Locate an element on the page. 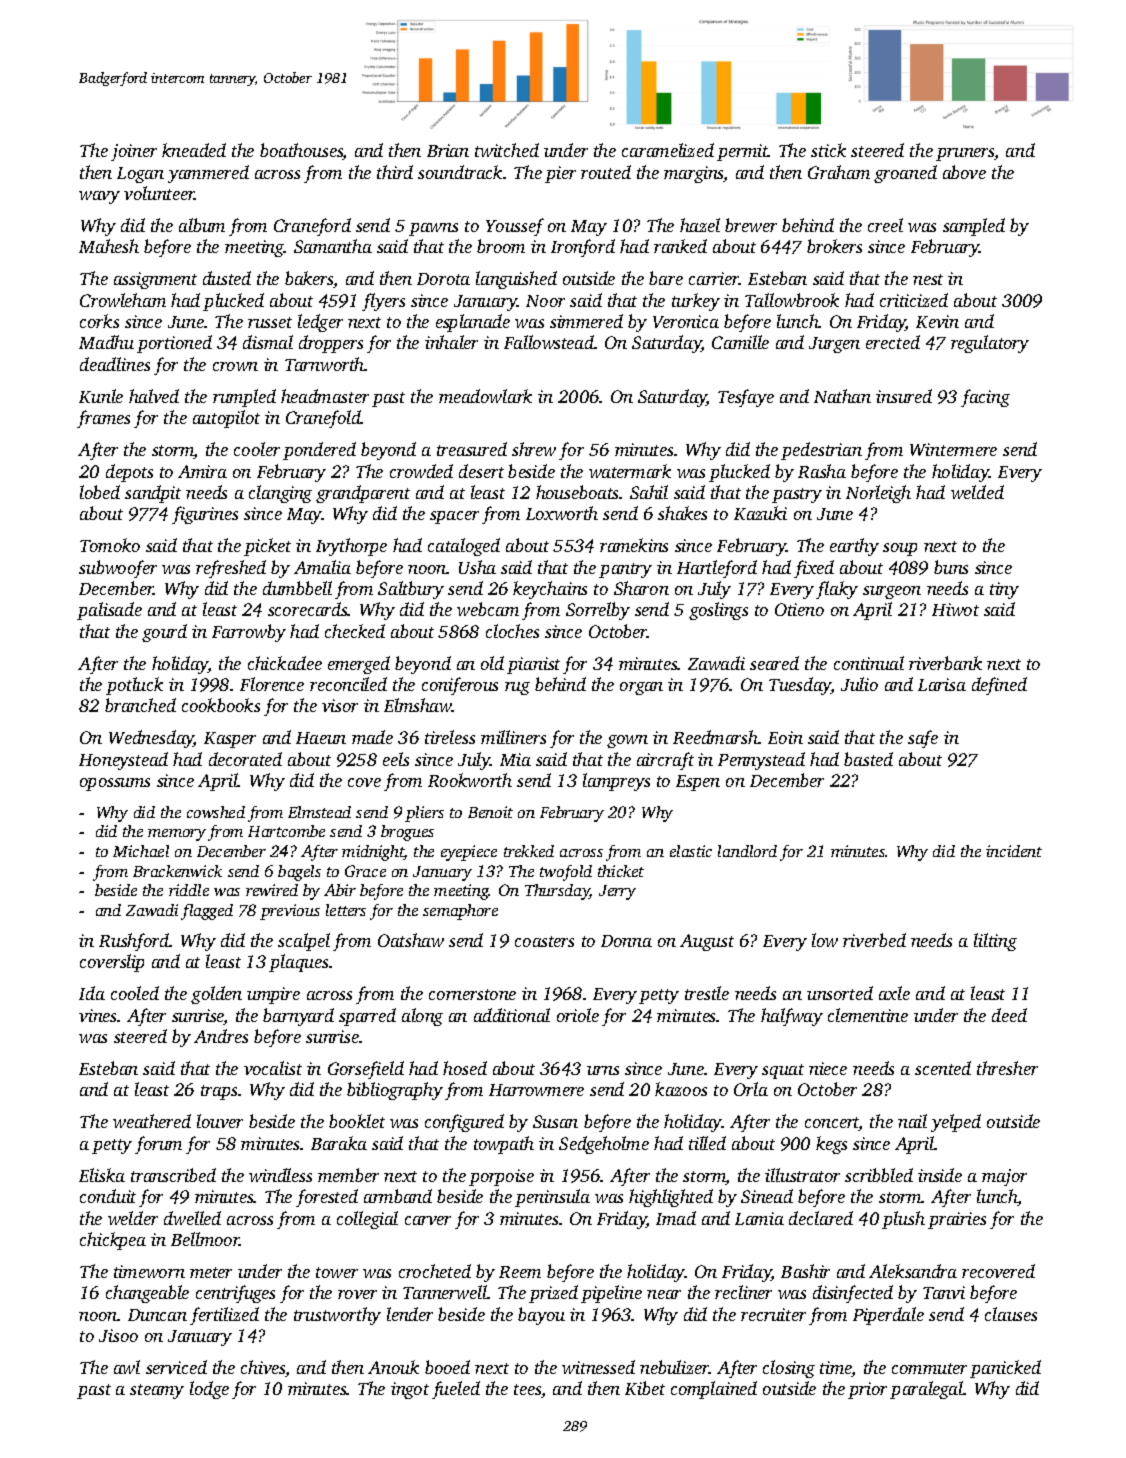 The height and width of the document is (1458, 1126). brogues is located at coordinates (407, 833).
